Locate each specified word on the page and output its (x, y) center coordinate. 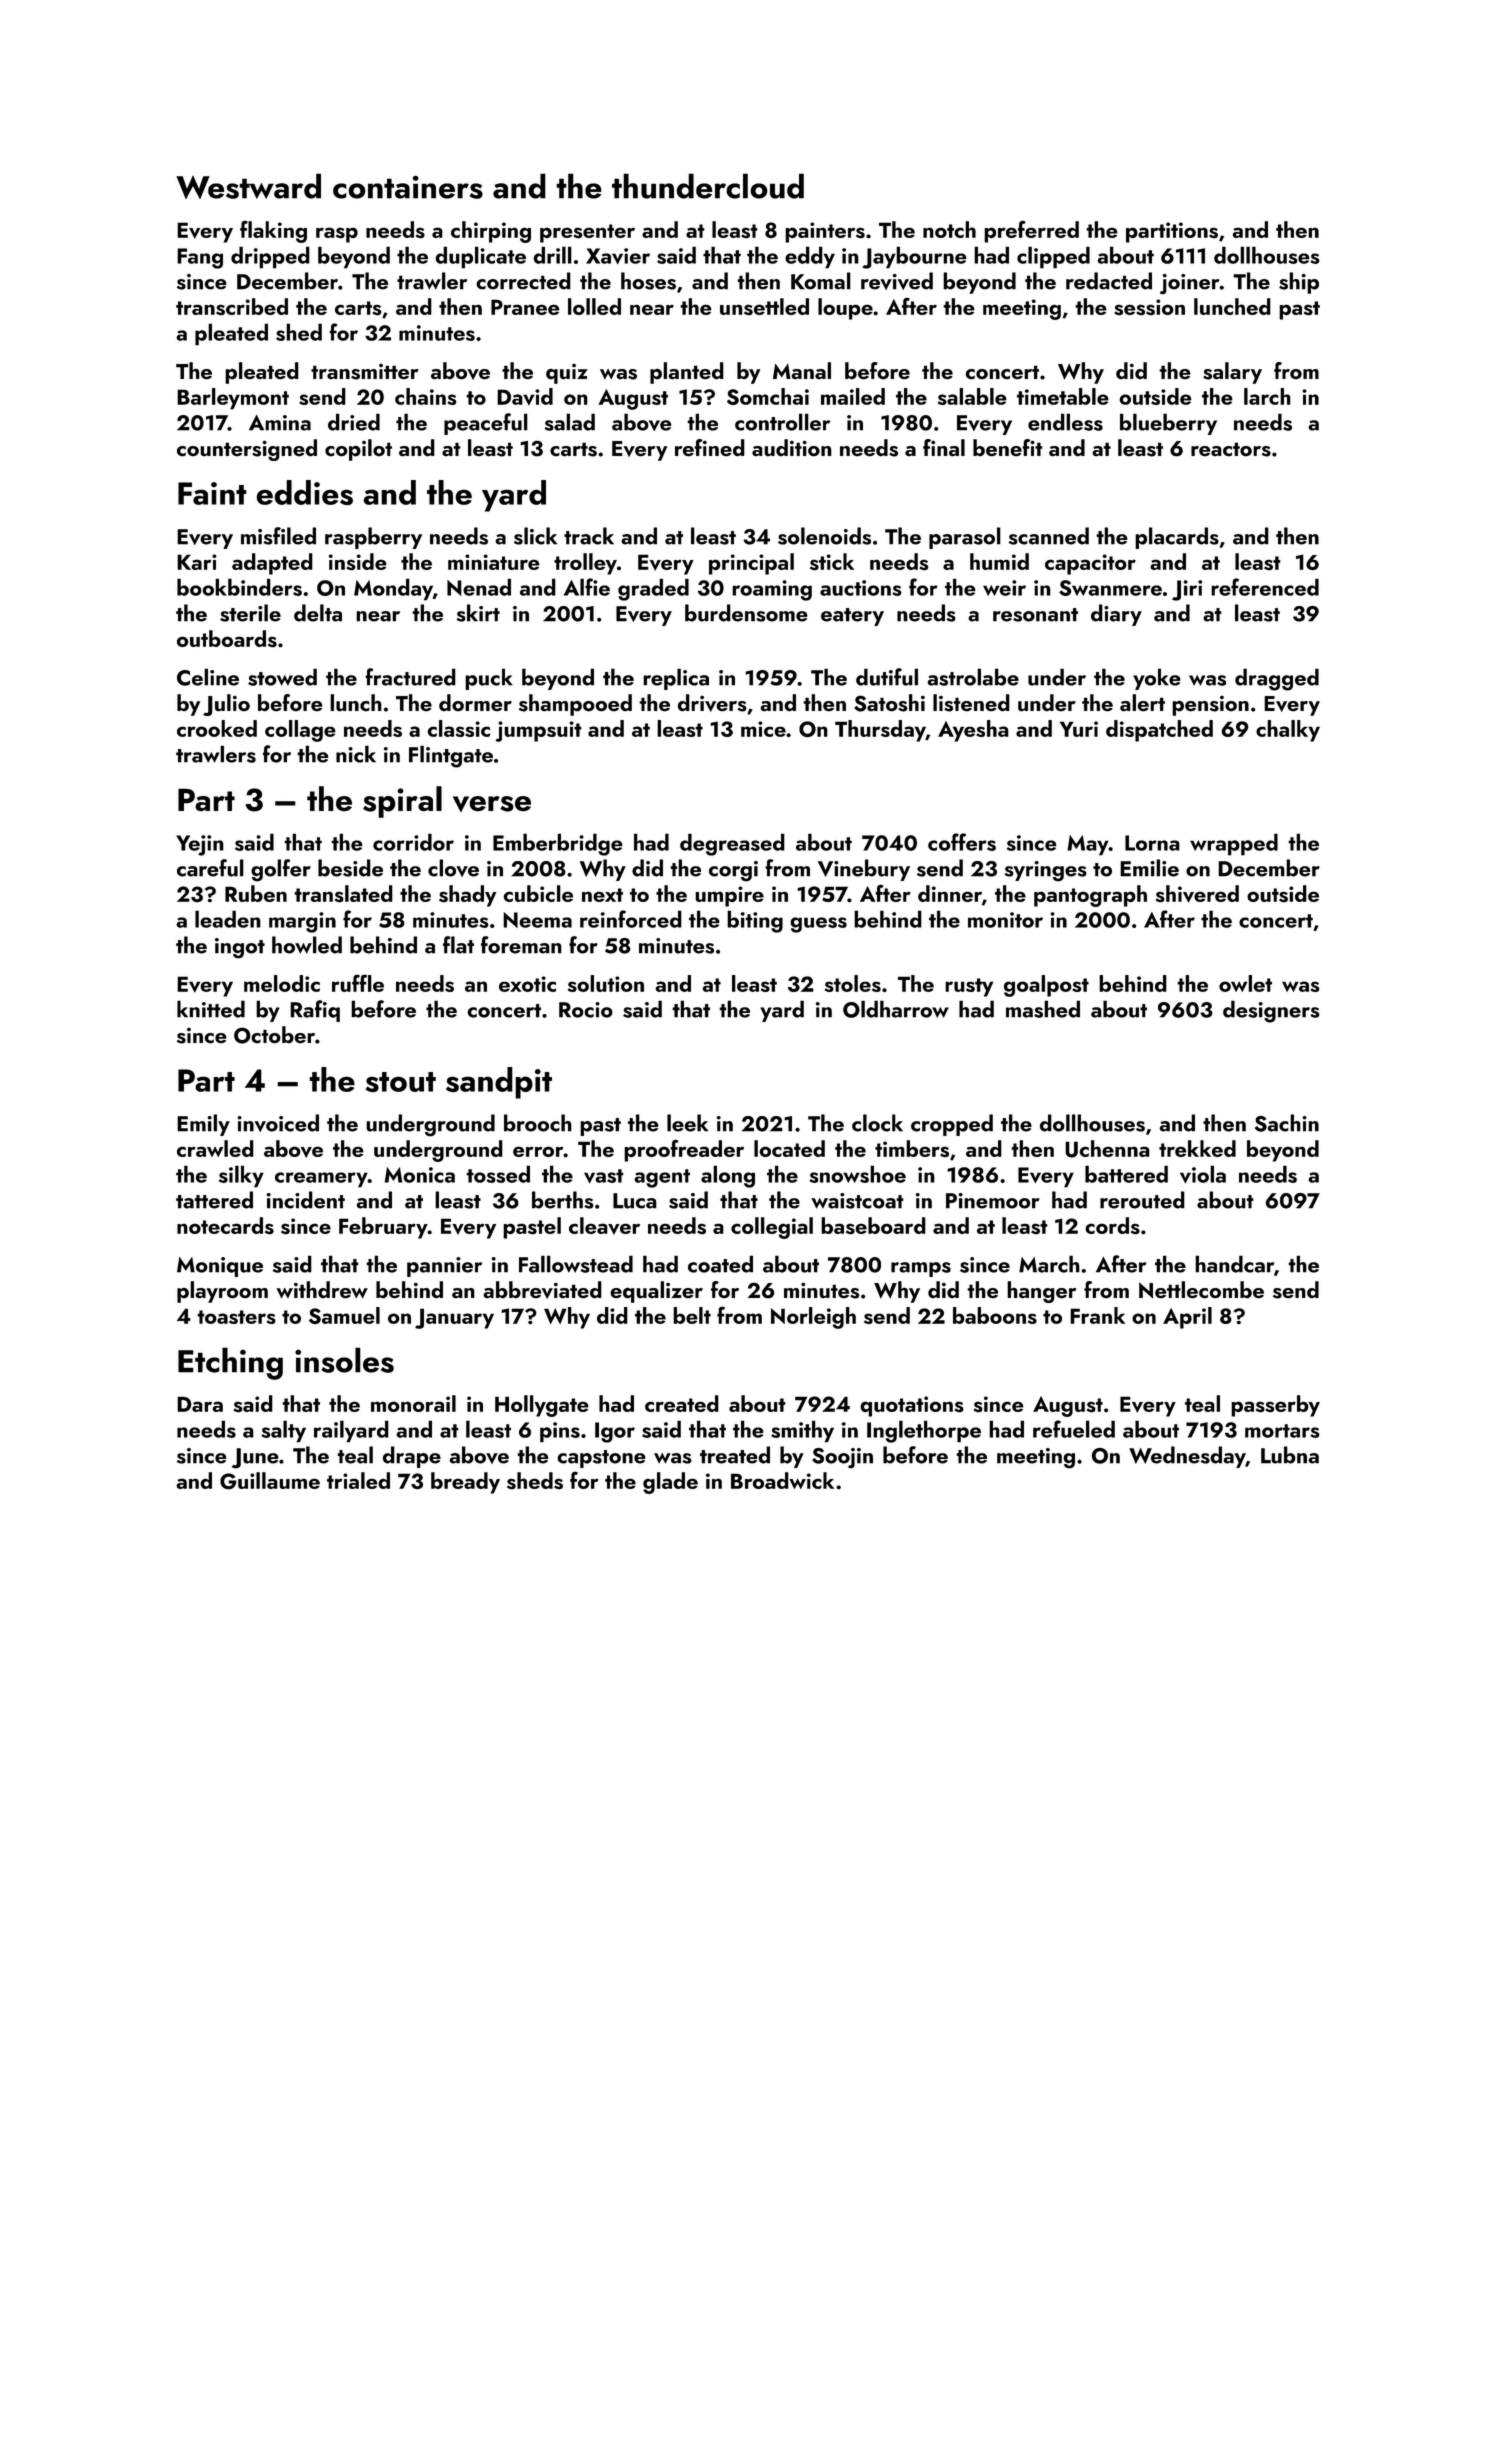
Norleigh (813, 1318)
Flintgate (451, 756)
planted (687, 373)
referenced (1265, 587)
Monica (419, 1175)
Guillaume (270, 1481)
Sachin (1287, 1123)
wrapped (1234, 844)
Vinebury (864, 870)
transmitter (365, 372)
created (682, 1403)
